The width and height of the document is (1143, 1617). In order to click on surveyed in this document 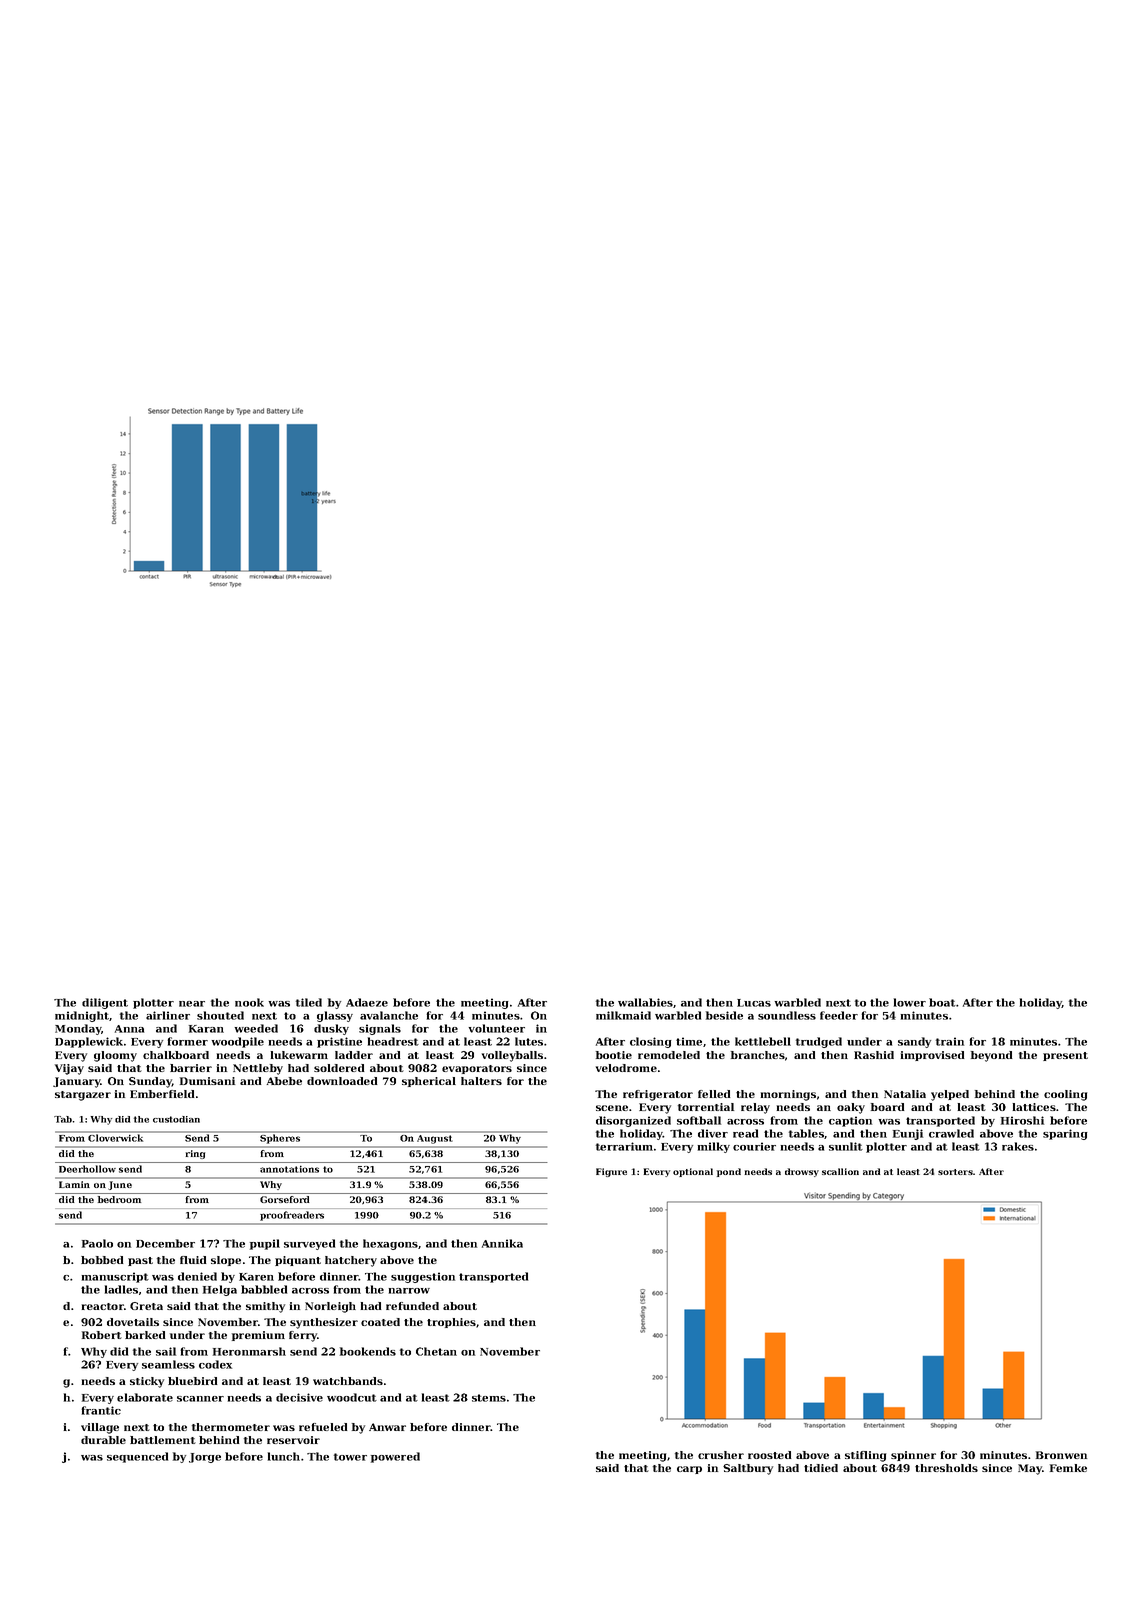, I will do `click(309, 1244)`.
